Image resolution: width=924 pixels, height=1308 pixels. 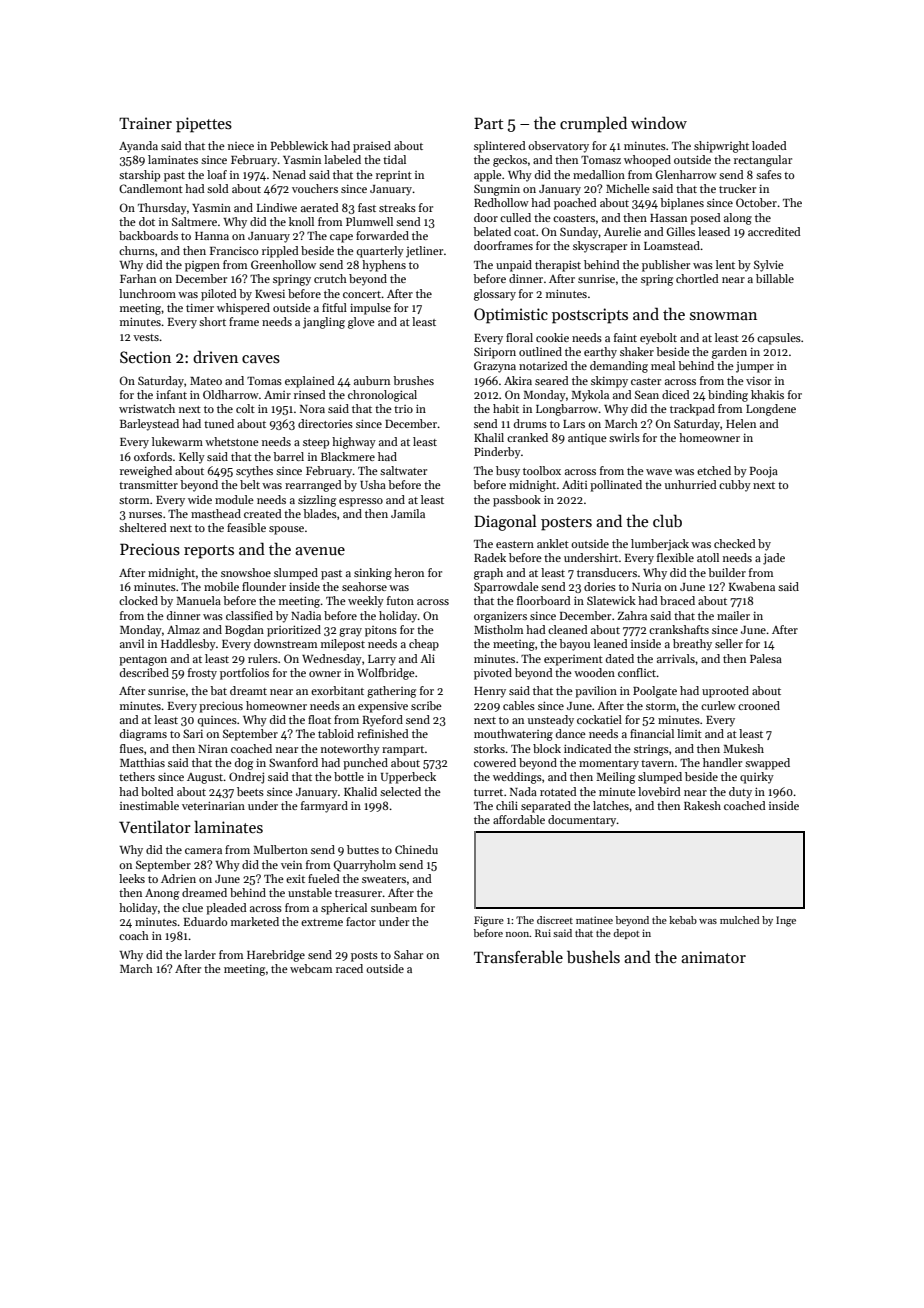 What do you see at coordinates (146, 337) in the page?
I see `vests` at bounding box center [146, 337].
